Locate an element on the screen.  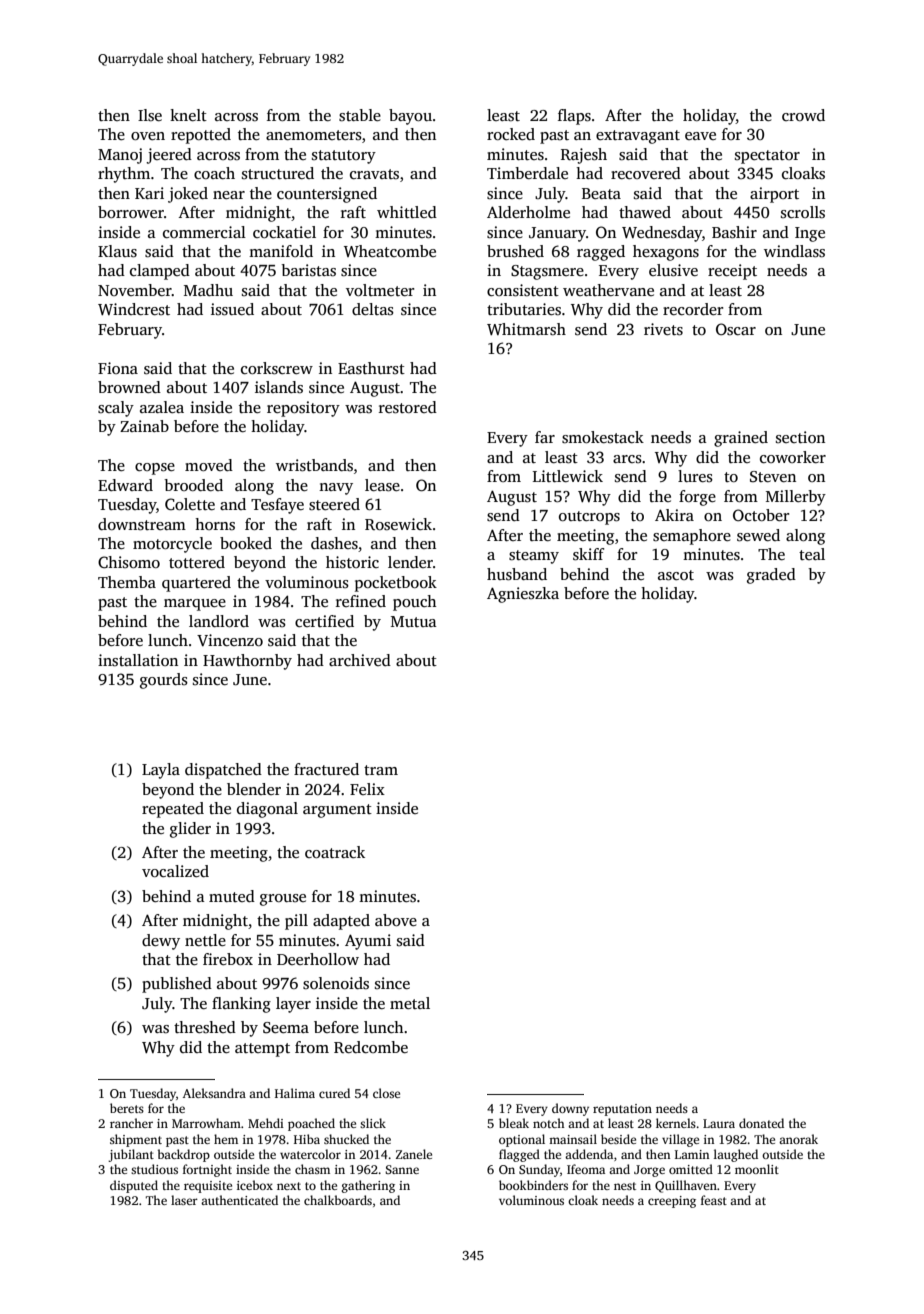
pocketbook is located at coordinates (396, 584).
